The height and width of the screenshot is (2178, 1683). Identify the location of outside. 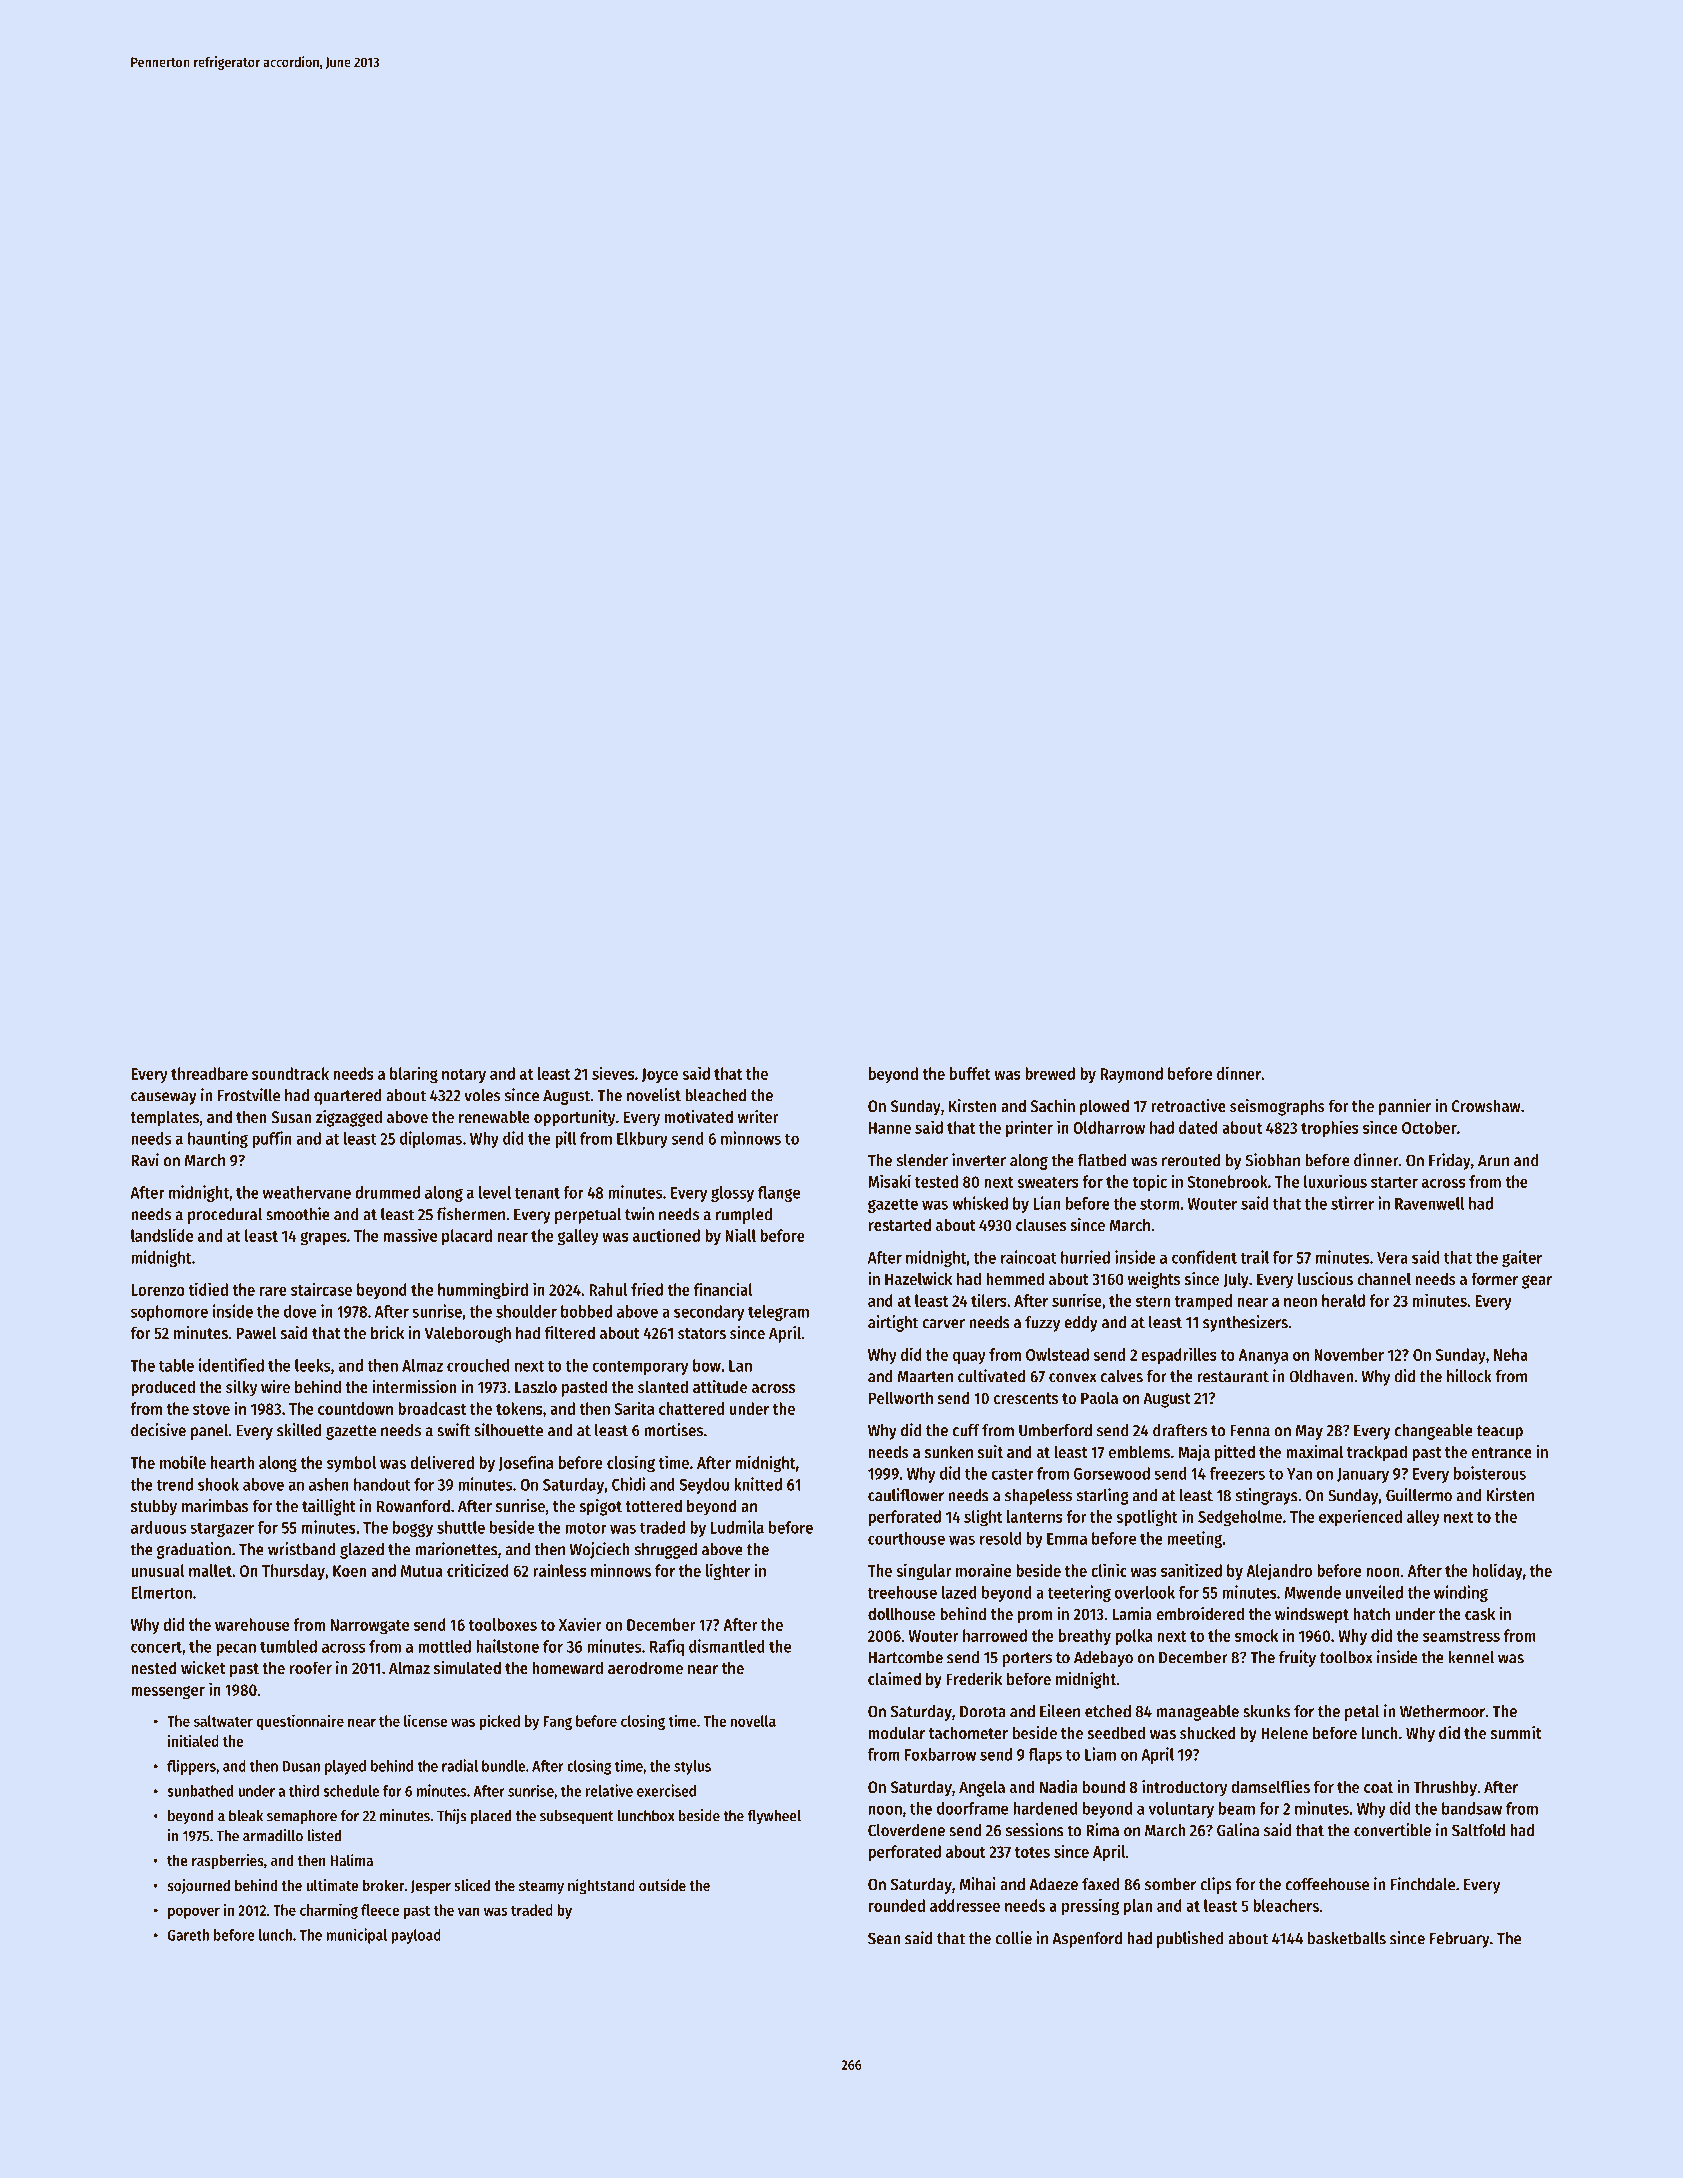
(662, 1885).
